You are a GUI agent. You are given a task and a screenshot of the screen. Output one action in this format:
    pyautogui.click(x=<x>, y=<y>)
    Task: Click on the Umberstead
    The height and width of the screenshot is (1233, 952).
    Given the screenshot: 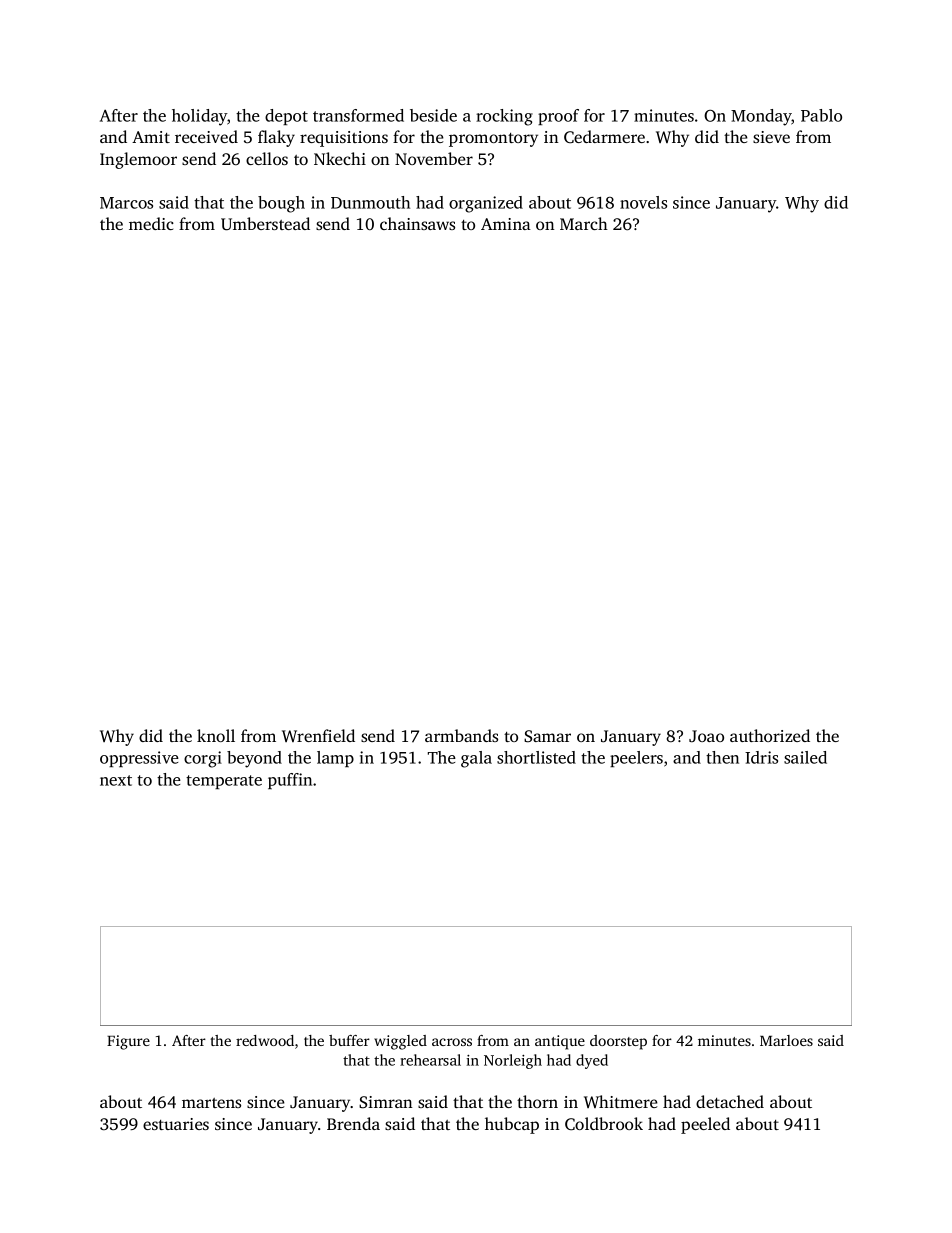 What is the action you would take?
    pyautogui.click(x=265, y=224)
